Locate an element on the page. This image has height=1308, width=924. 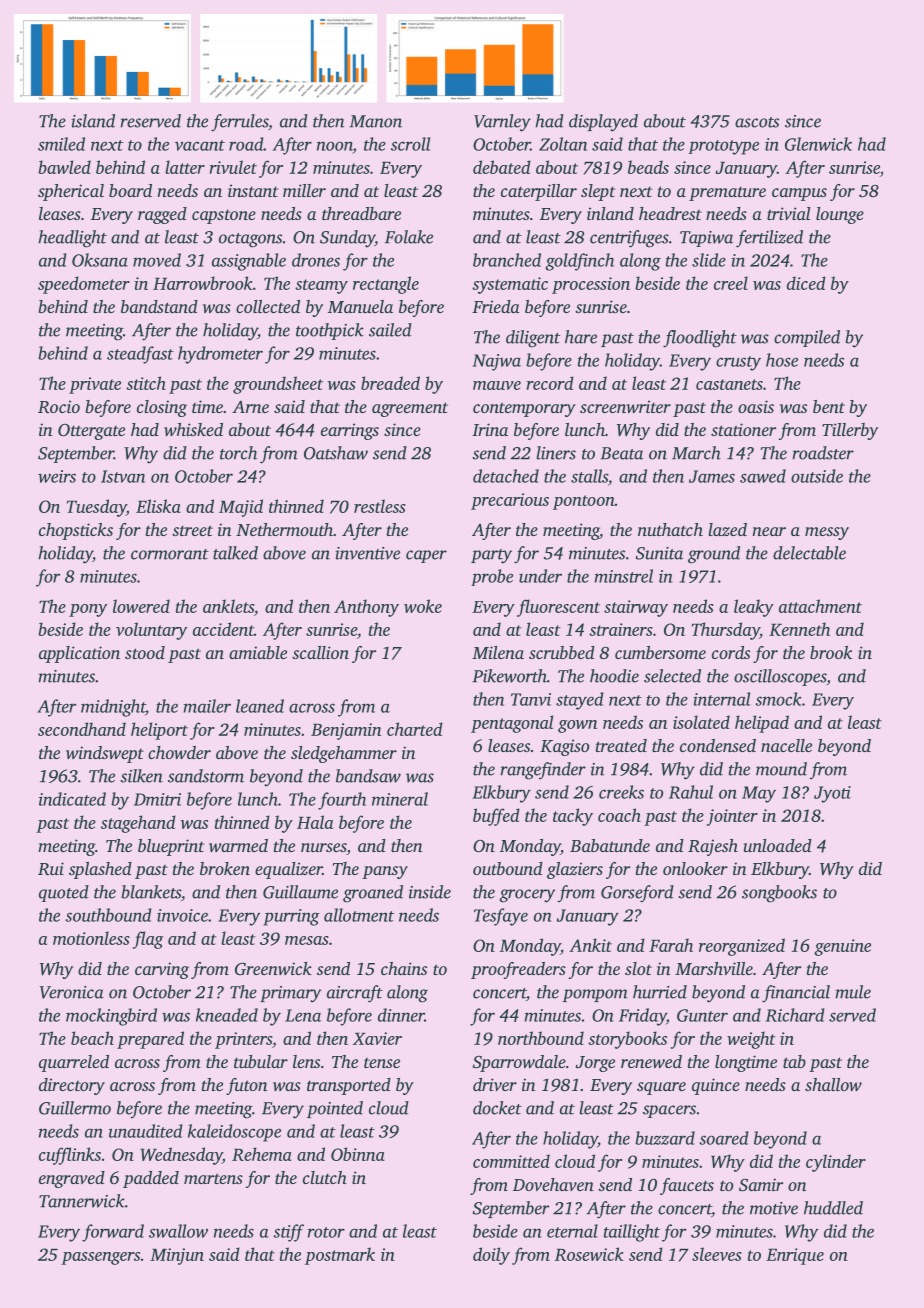
Rui is located at coordinates (51, 868).
